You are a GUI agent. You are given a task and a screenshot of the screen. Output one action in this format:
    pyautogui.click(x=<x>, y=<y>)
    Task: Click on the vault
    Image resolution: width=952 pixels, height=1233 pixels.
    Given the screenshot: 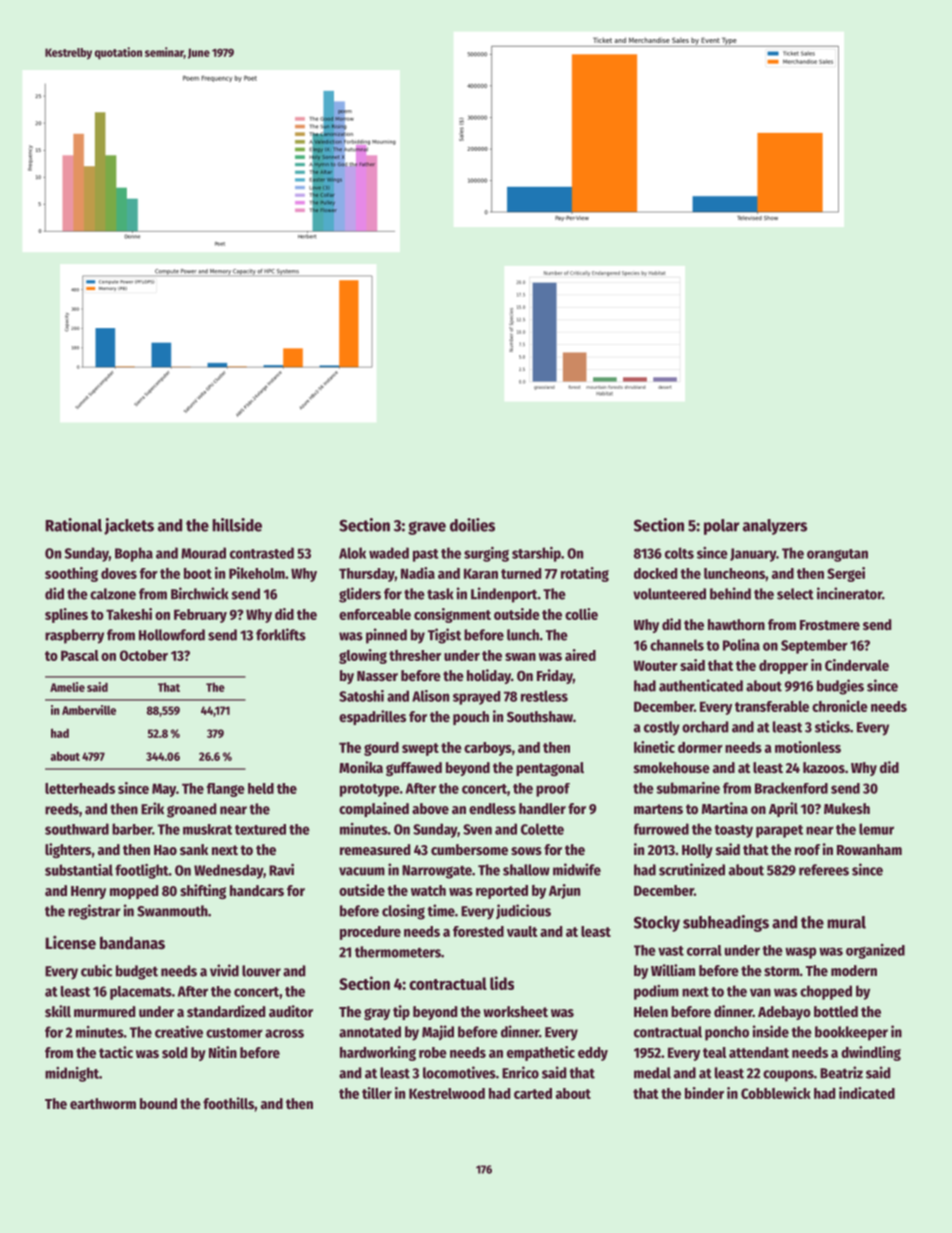 What is the action you would take?
    pyautogui.click(x=522, y=931)
